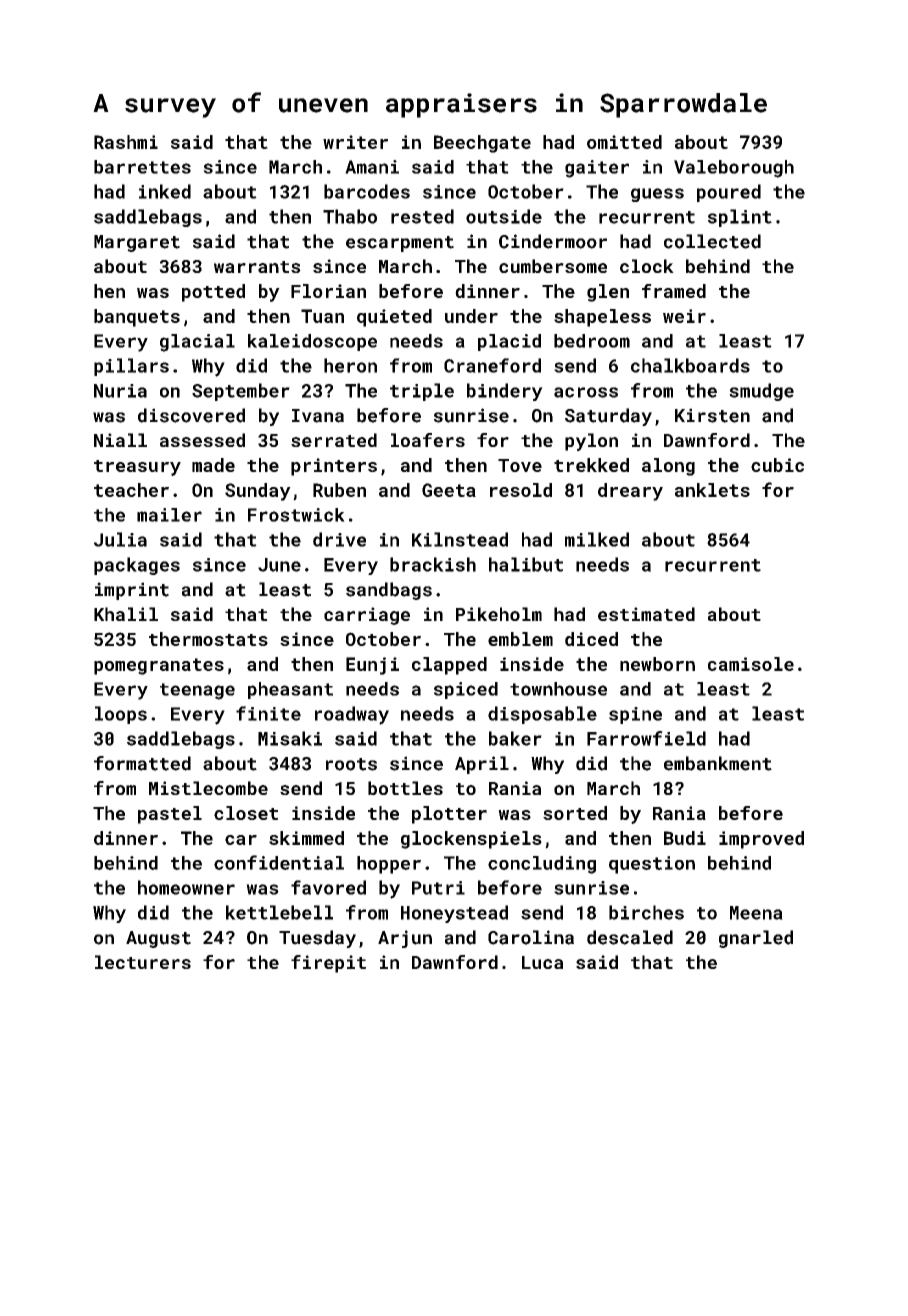 This screenshot has width=908, height=1316. What do you see at coordinates (482, 144) in the screenshot?
I see `Beechgate` at bounding box center [482, 144].
